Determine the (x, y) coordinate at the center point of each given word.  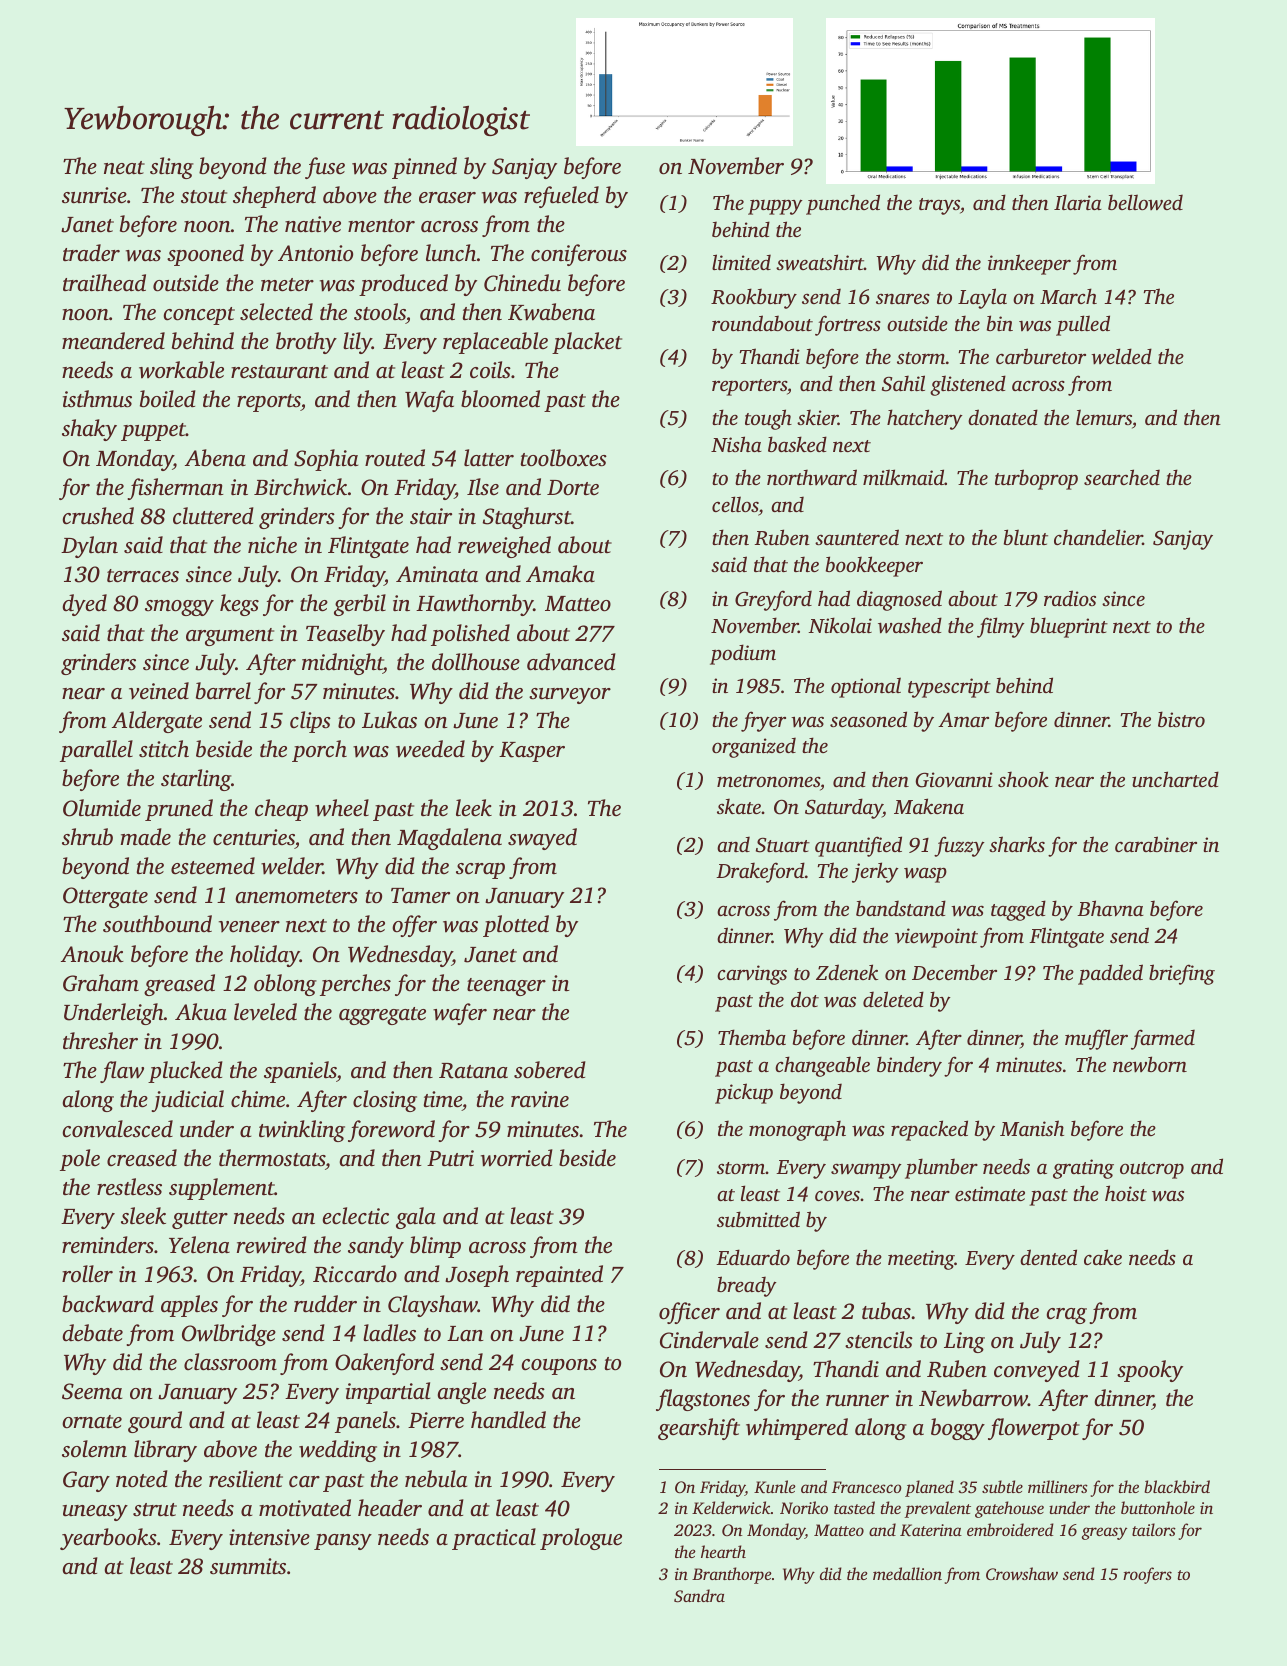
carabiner (1156, 844)
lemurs (1104, 417)
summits (248, 1566)
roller (87, 1274)
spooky (1150, 1371)
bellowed (1145, 202)
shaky (89, 430)
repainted (559, 1276)
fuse (325, 168)
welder (292, 866)
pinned (424, 168)
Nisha (736, 444)
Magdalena (449, 839)
